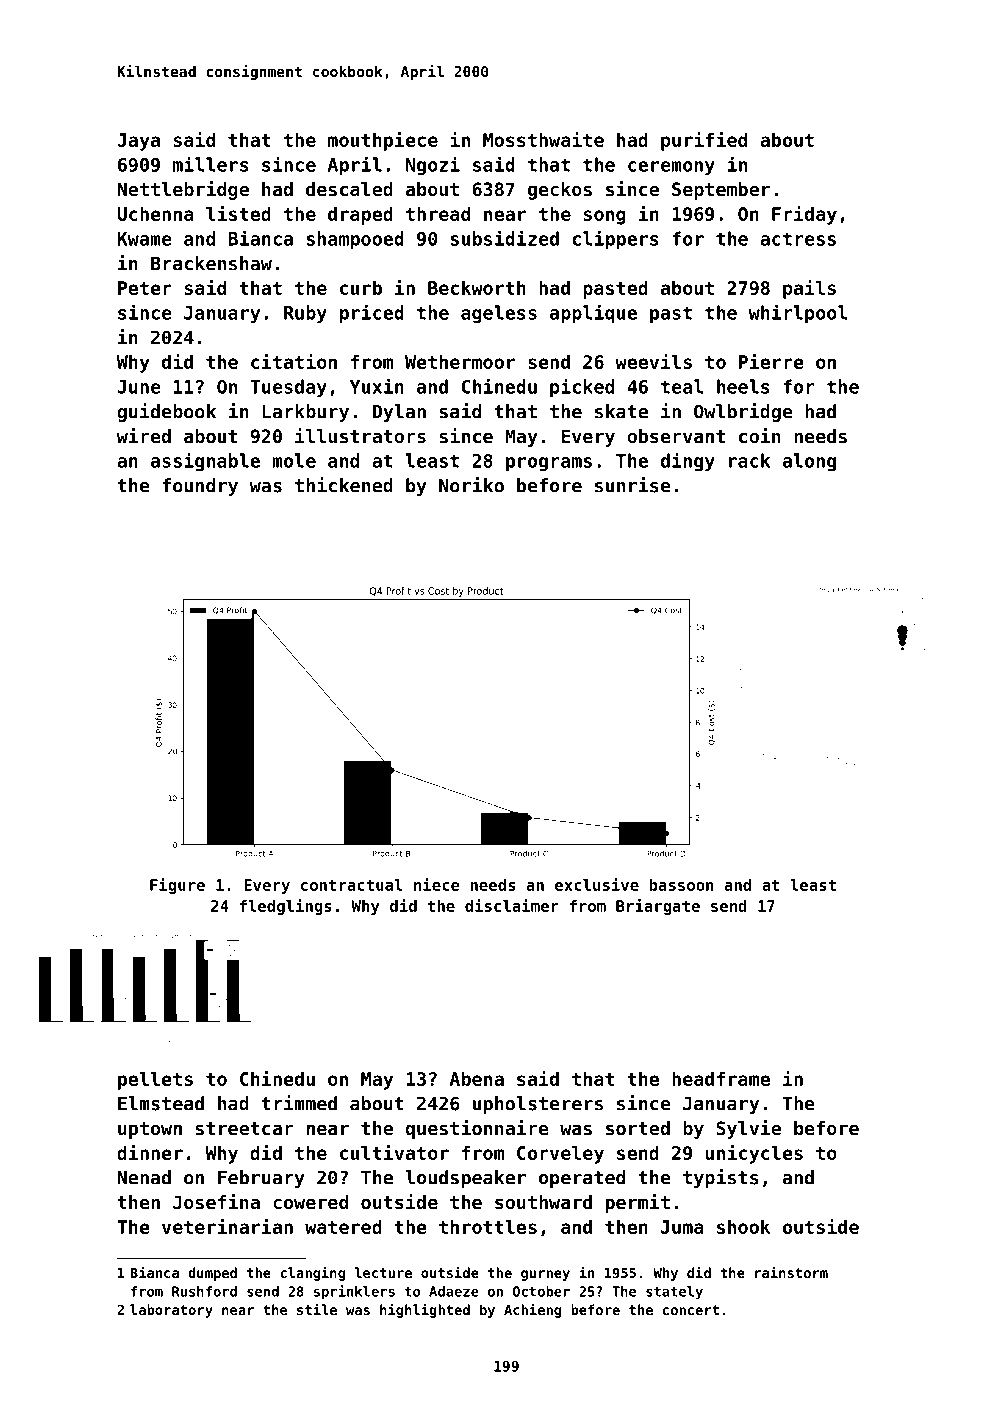 This screenshot has width=986, height=1428. I want to click on applique, so click(593, 314).
